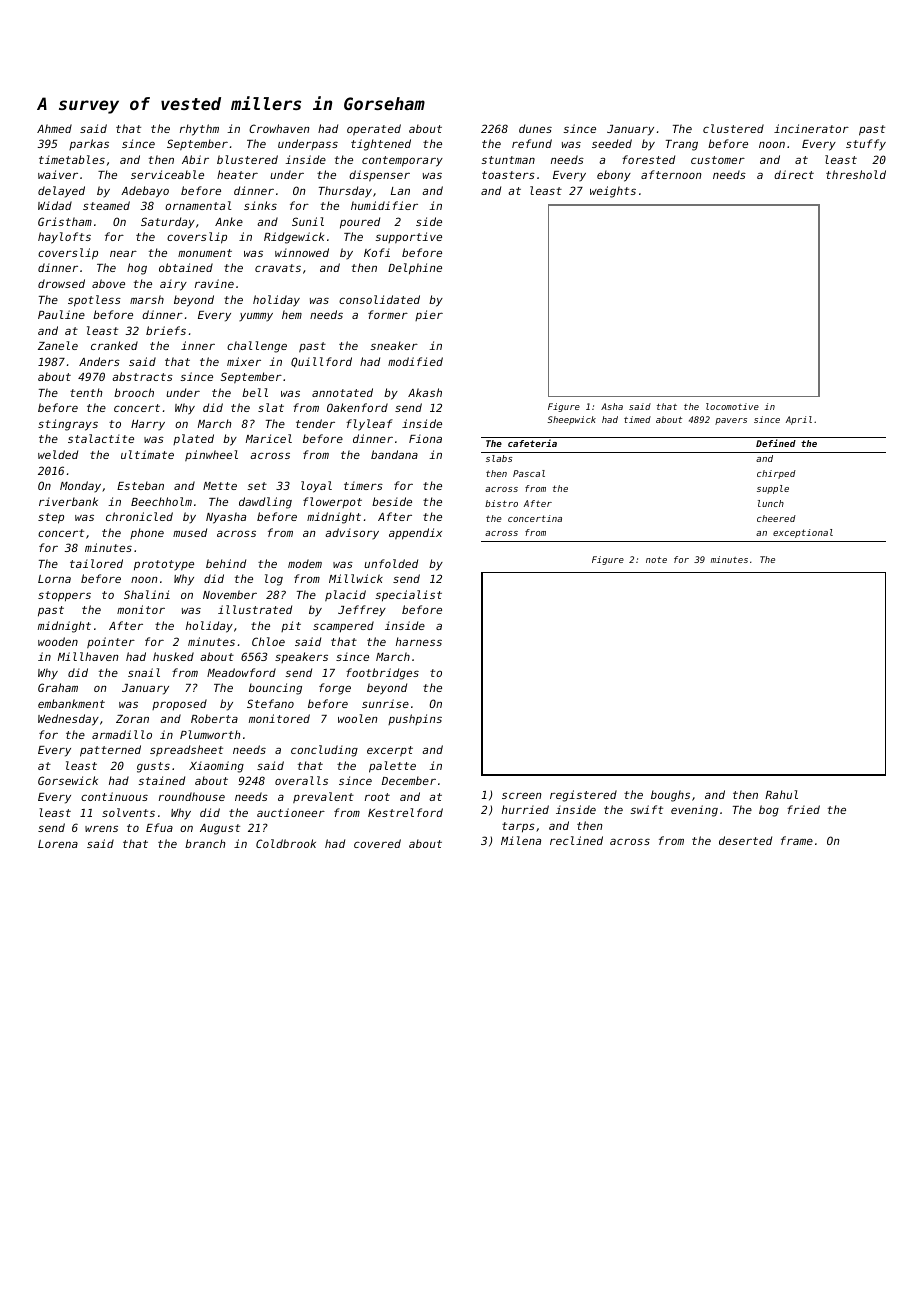 This image has width=924, height=1308. Describe the element at coordinates (415, 361) in the image. I see `modified` at that location.
